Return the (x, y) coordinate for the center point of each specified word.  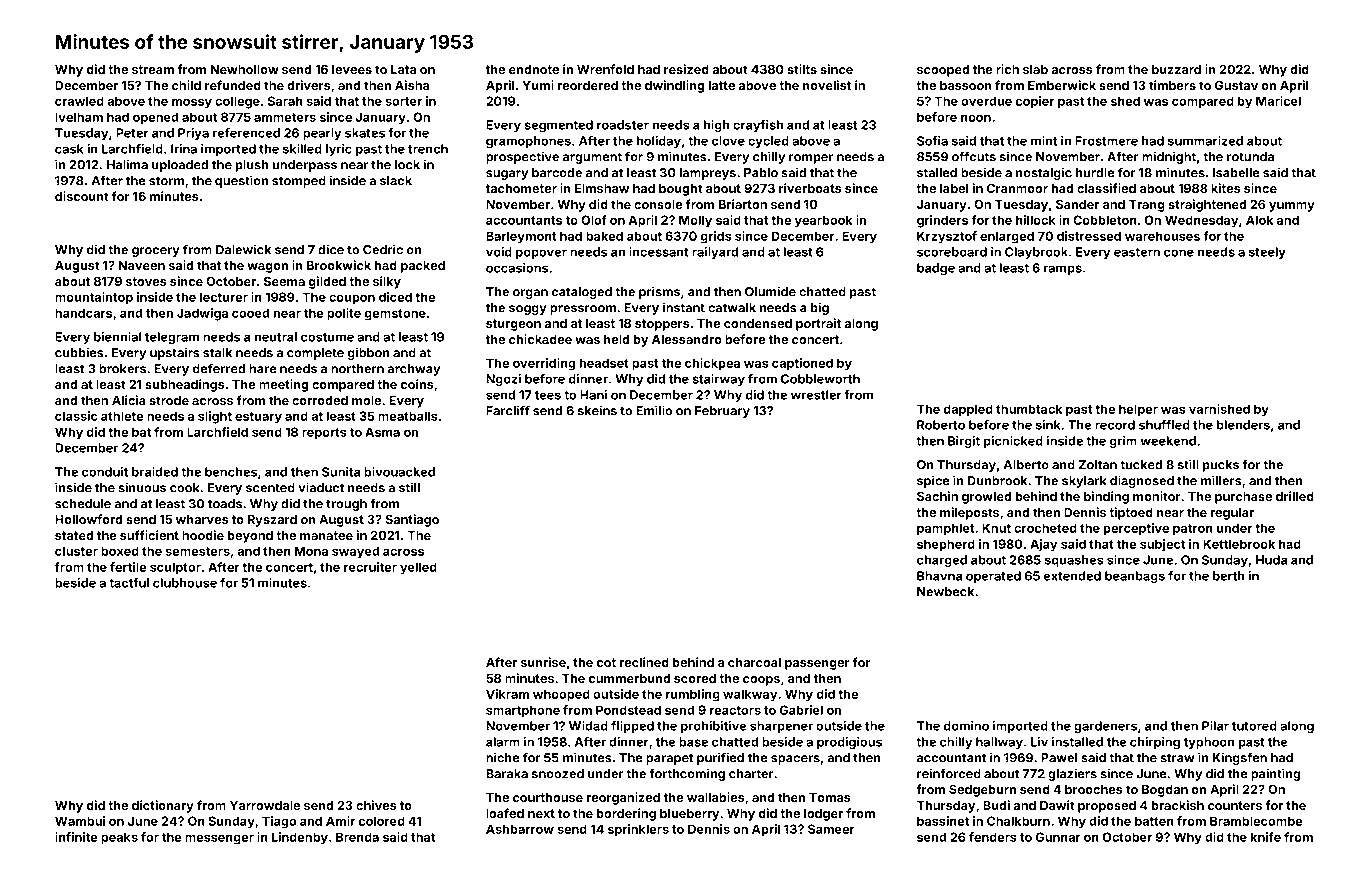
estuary (258, 418)
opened (155, 118)
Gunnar (1058, 837)
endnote (534, 69)
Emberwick (1062, 85)
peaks (119, 838)
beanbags (1135, 577)
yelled (418, 568)
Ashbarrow (520, 829)
